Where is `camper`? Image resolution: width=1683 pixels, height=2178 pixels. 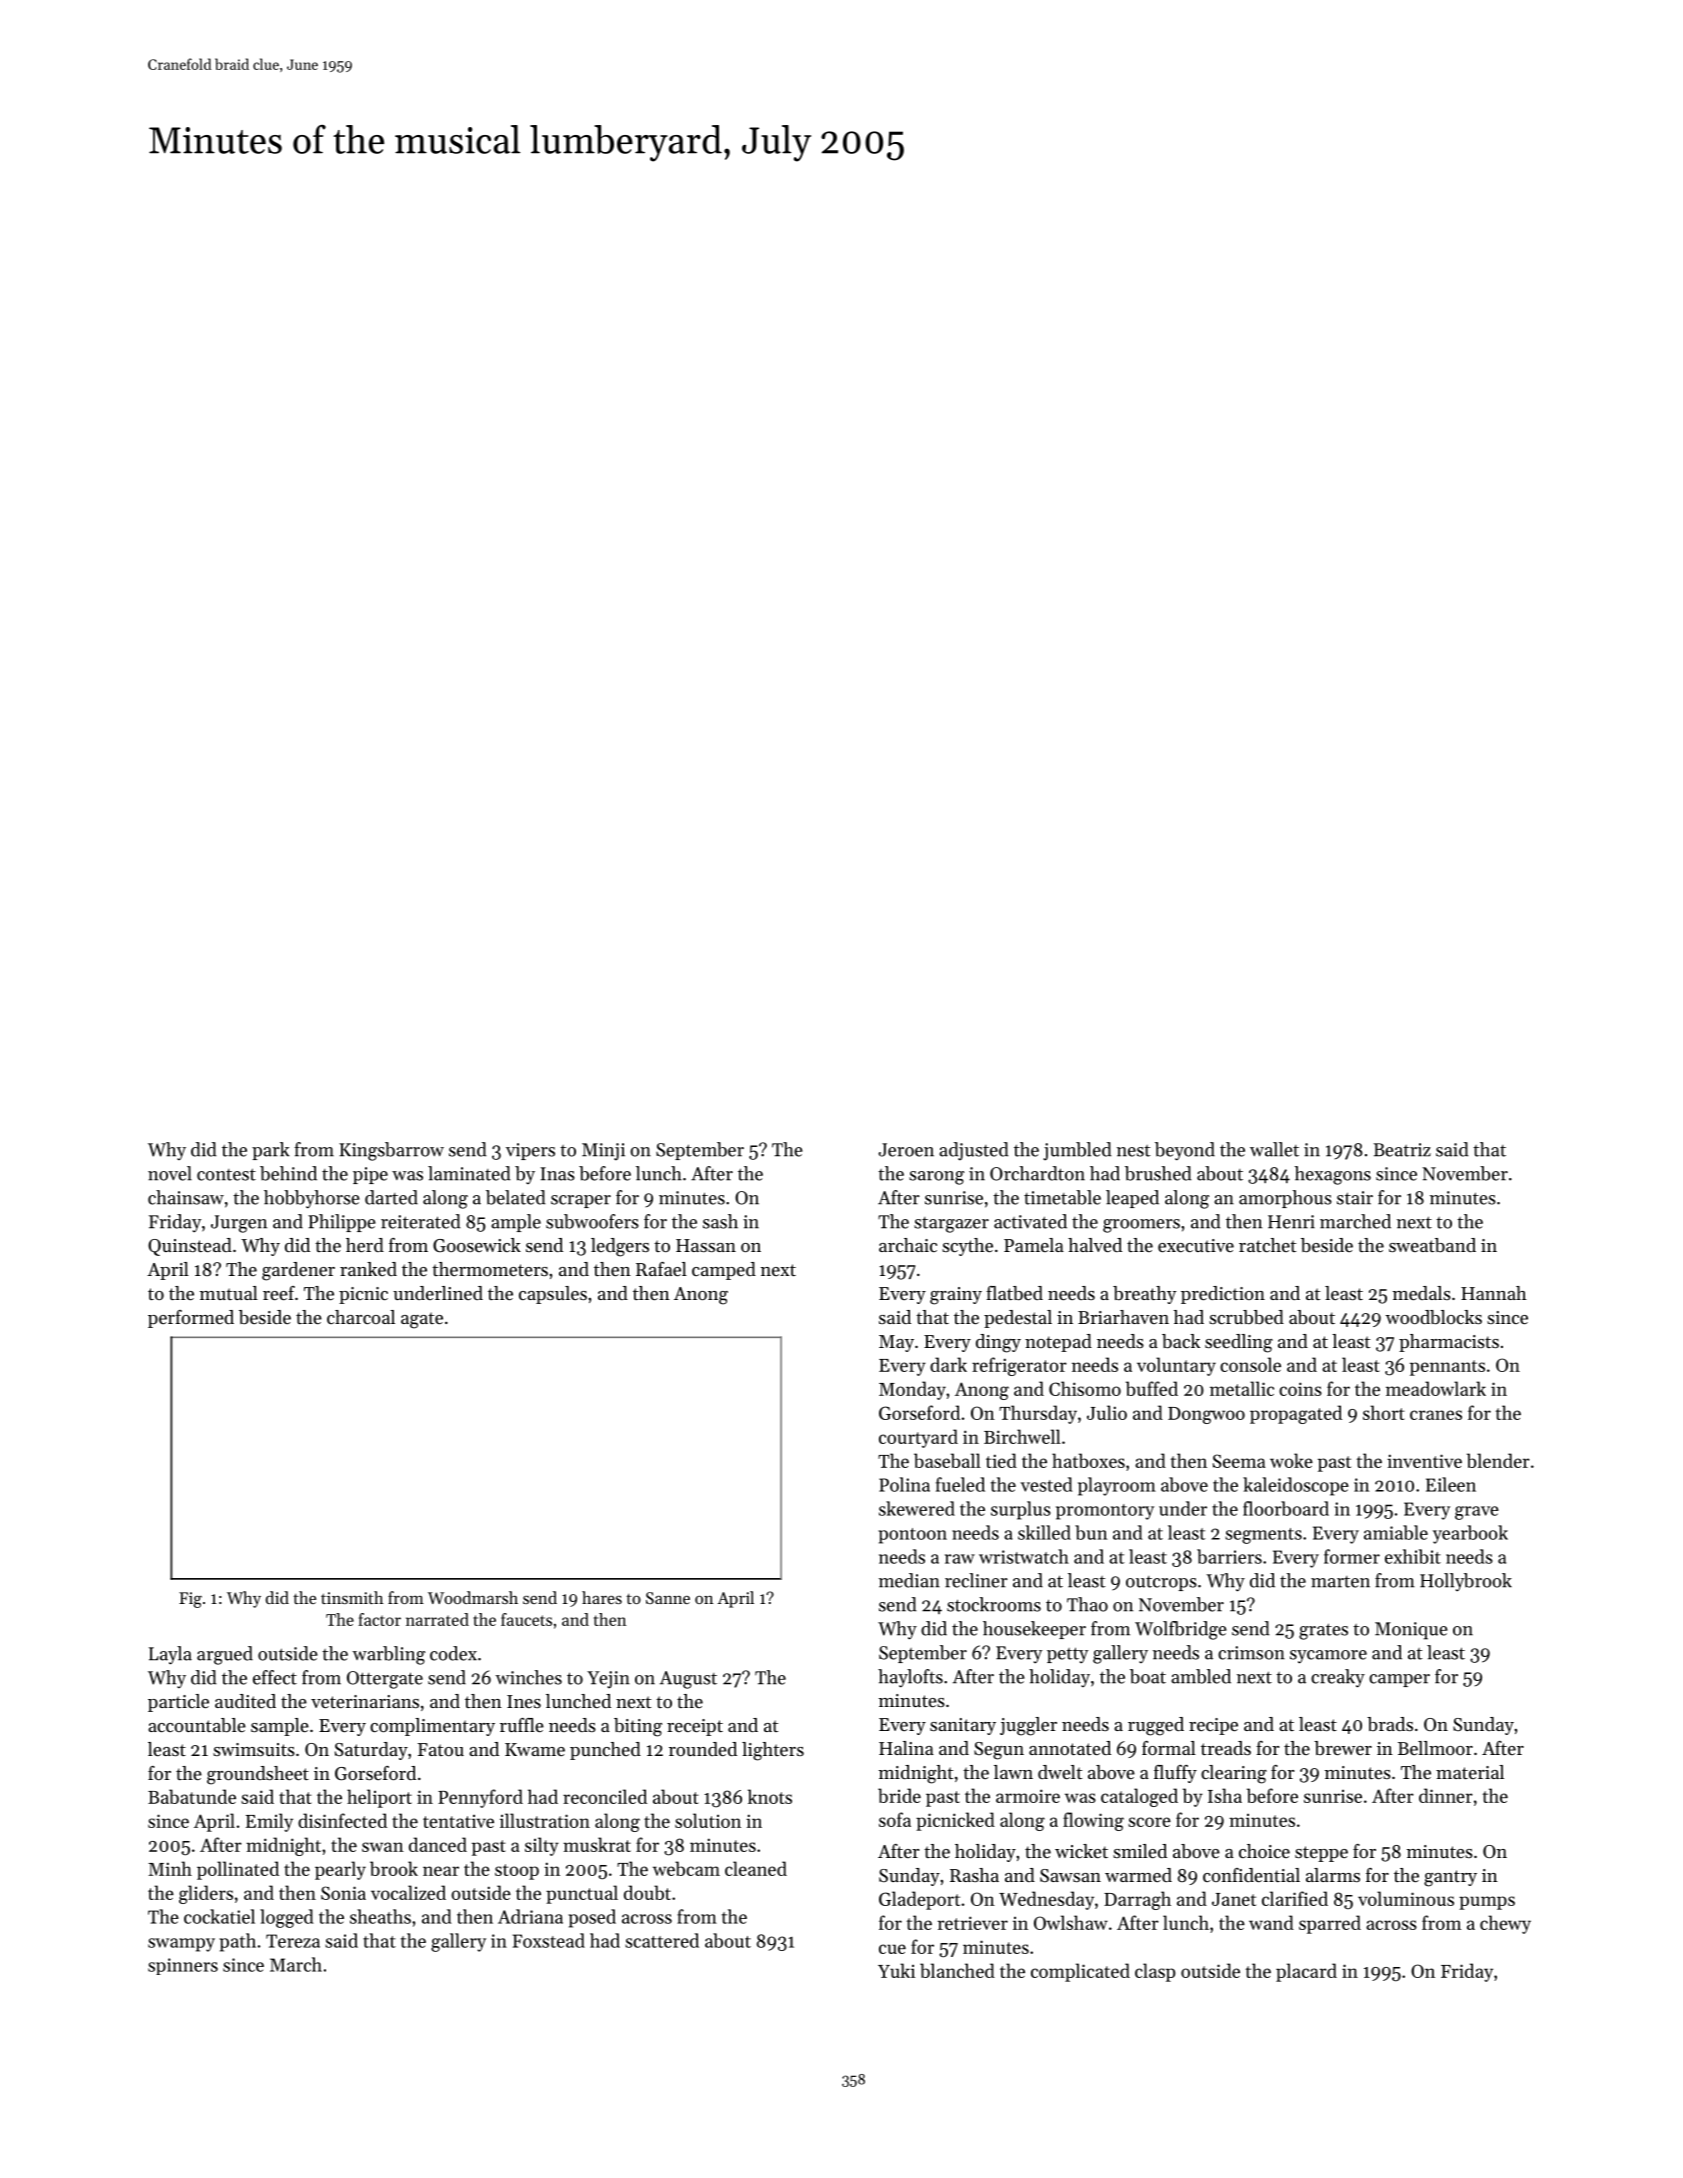
camper is located at coordinates (1399, 1680).
